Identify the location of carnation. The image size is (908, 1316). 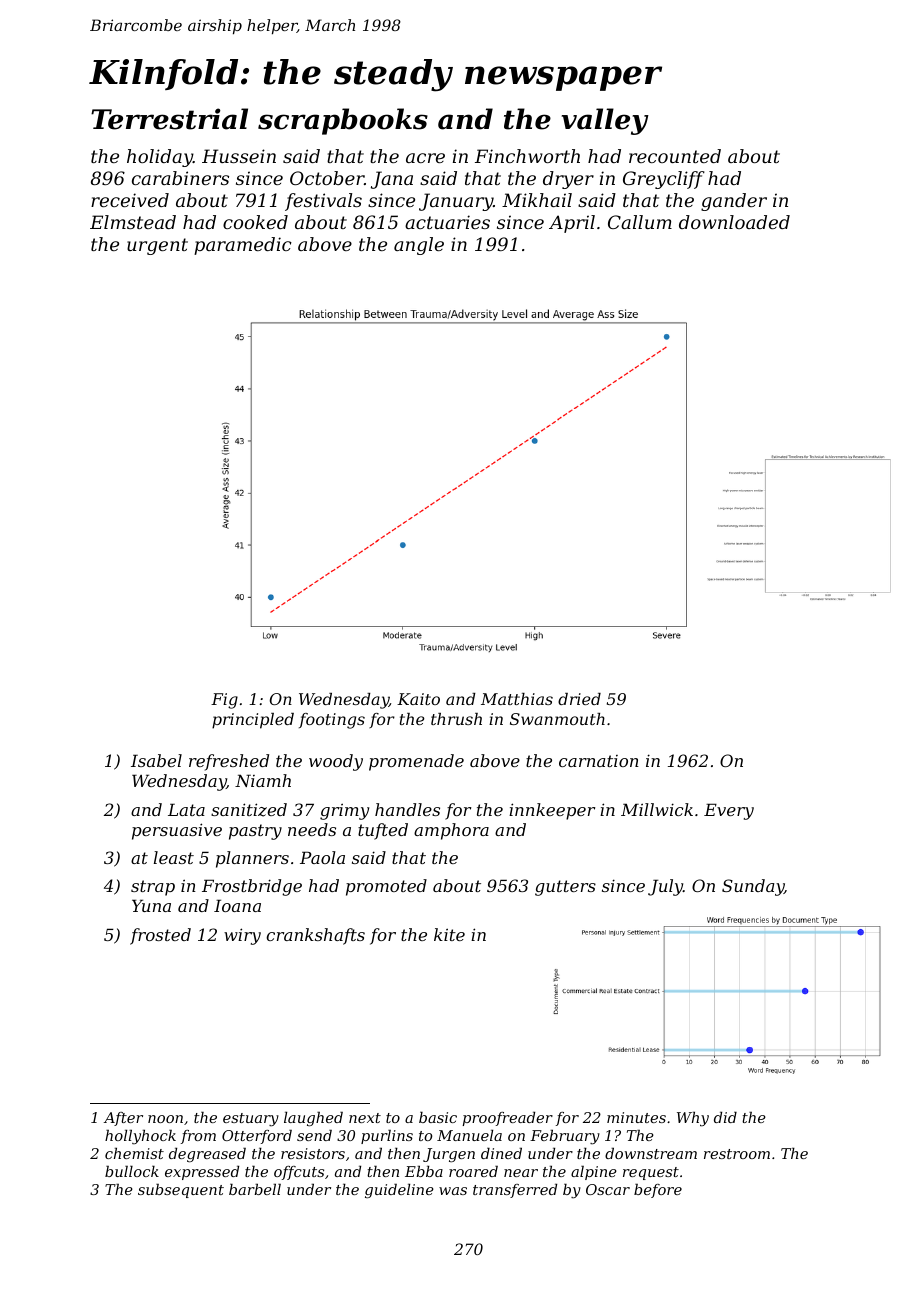
(599, 761).
